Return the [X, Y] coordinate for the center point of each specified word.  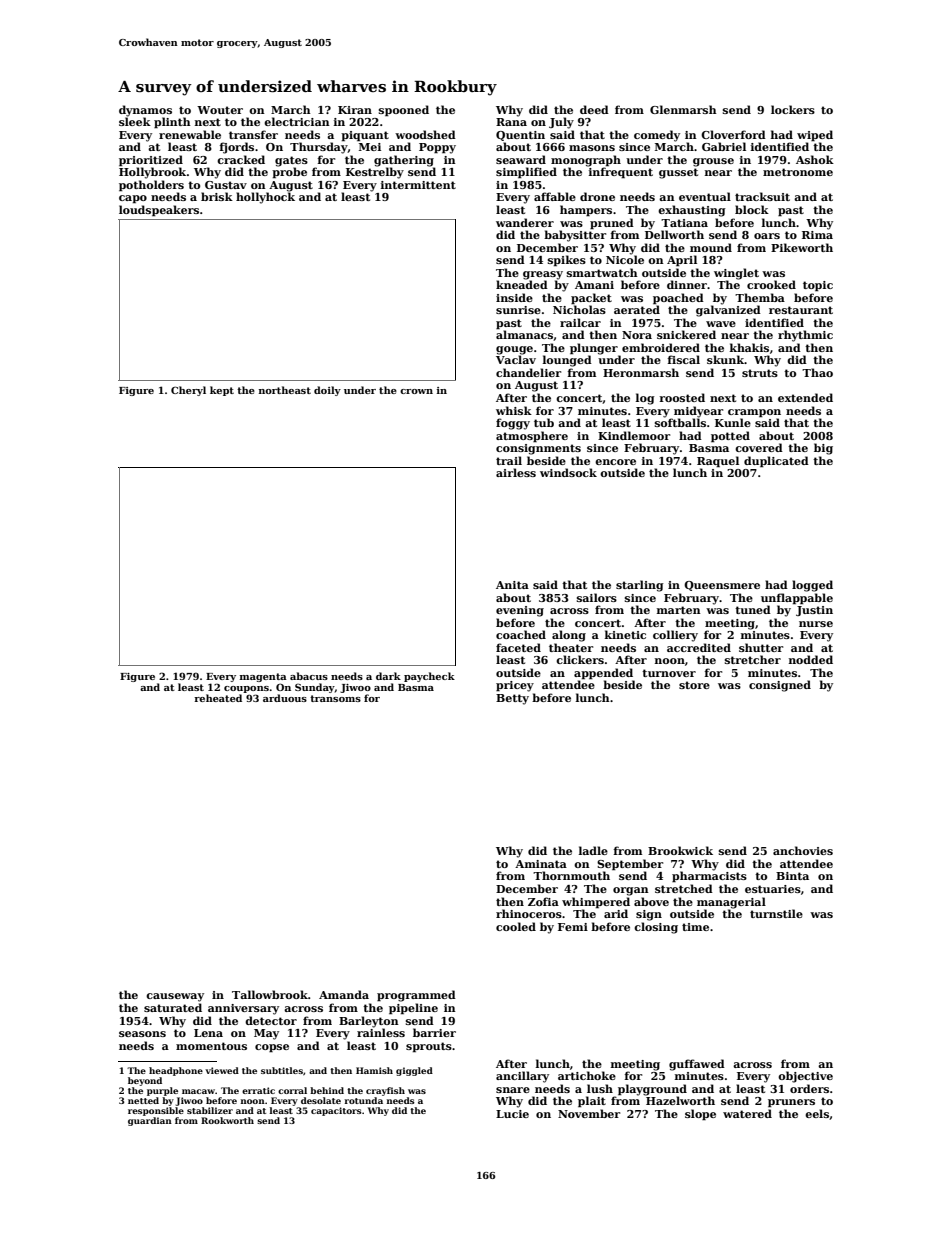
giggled [414, 1071]
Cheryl [188, 391]
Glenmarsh [683, 109]
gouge [514, 350]
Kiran [355, 110]
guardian [150, 1121]
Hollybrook [153, 173]
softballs [680, 422]
